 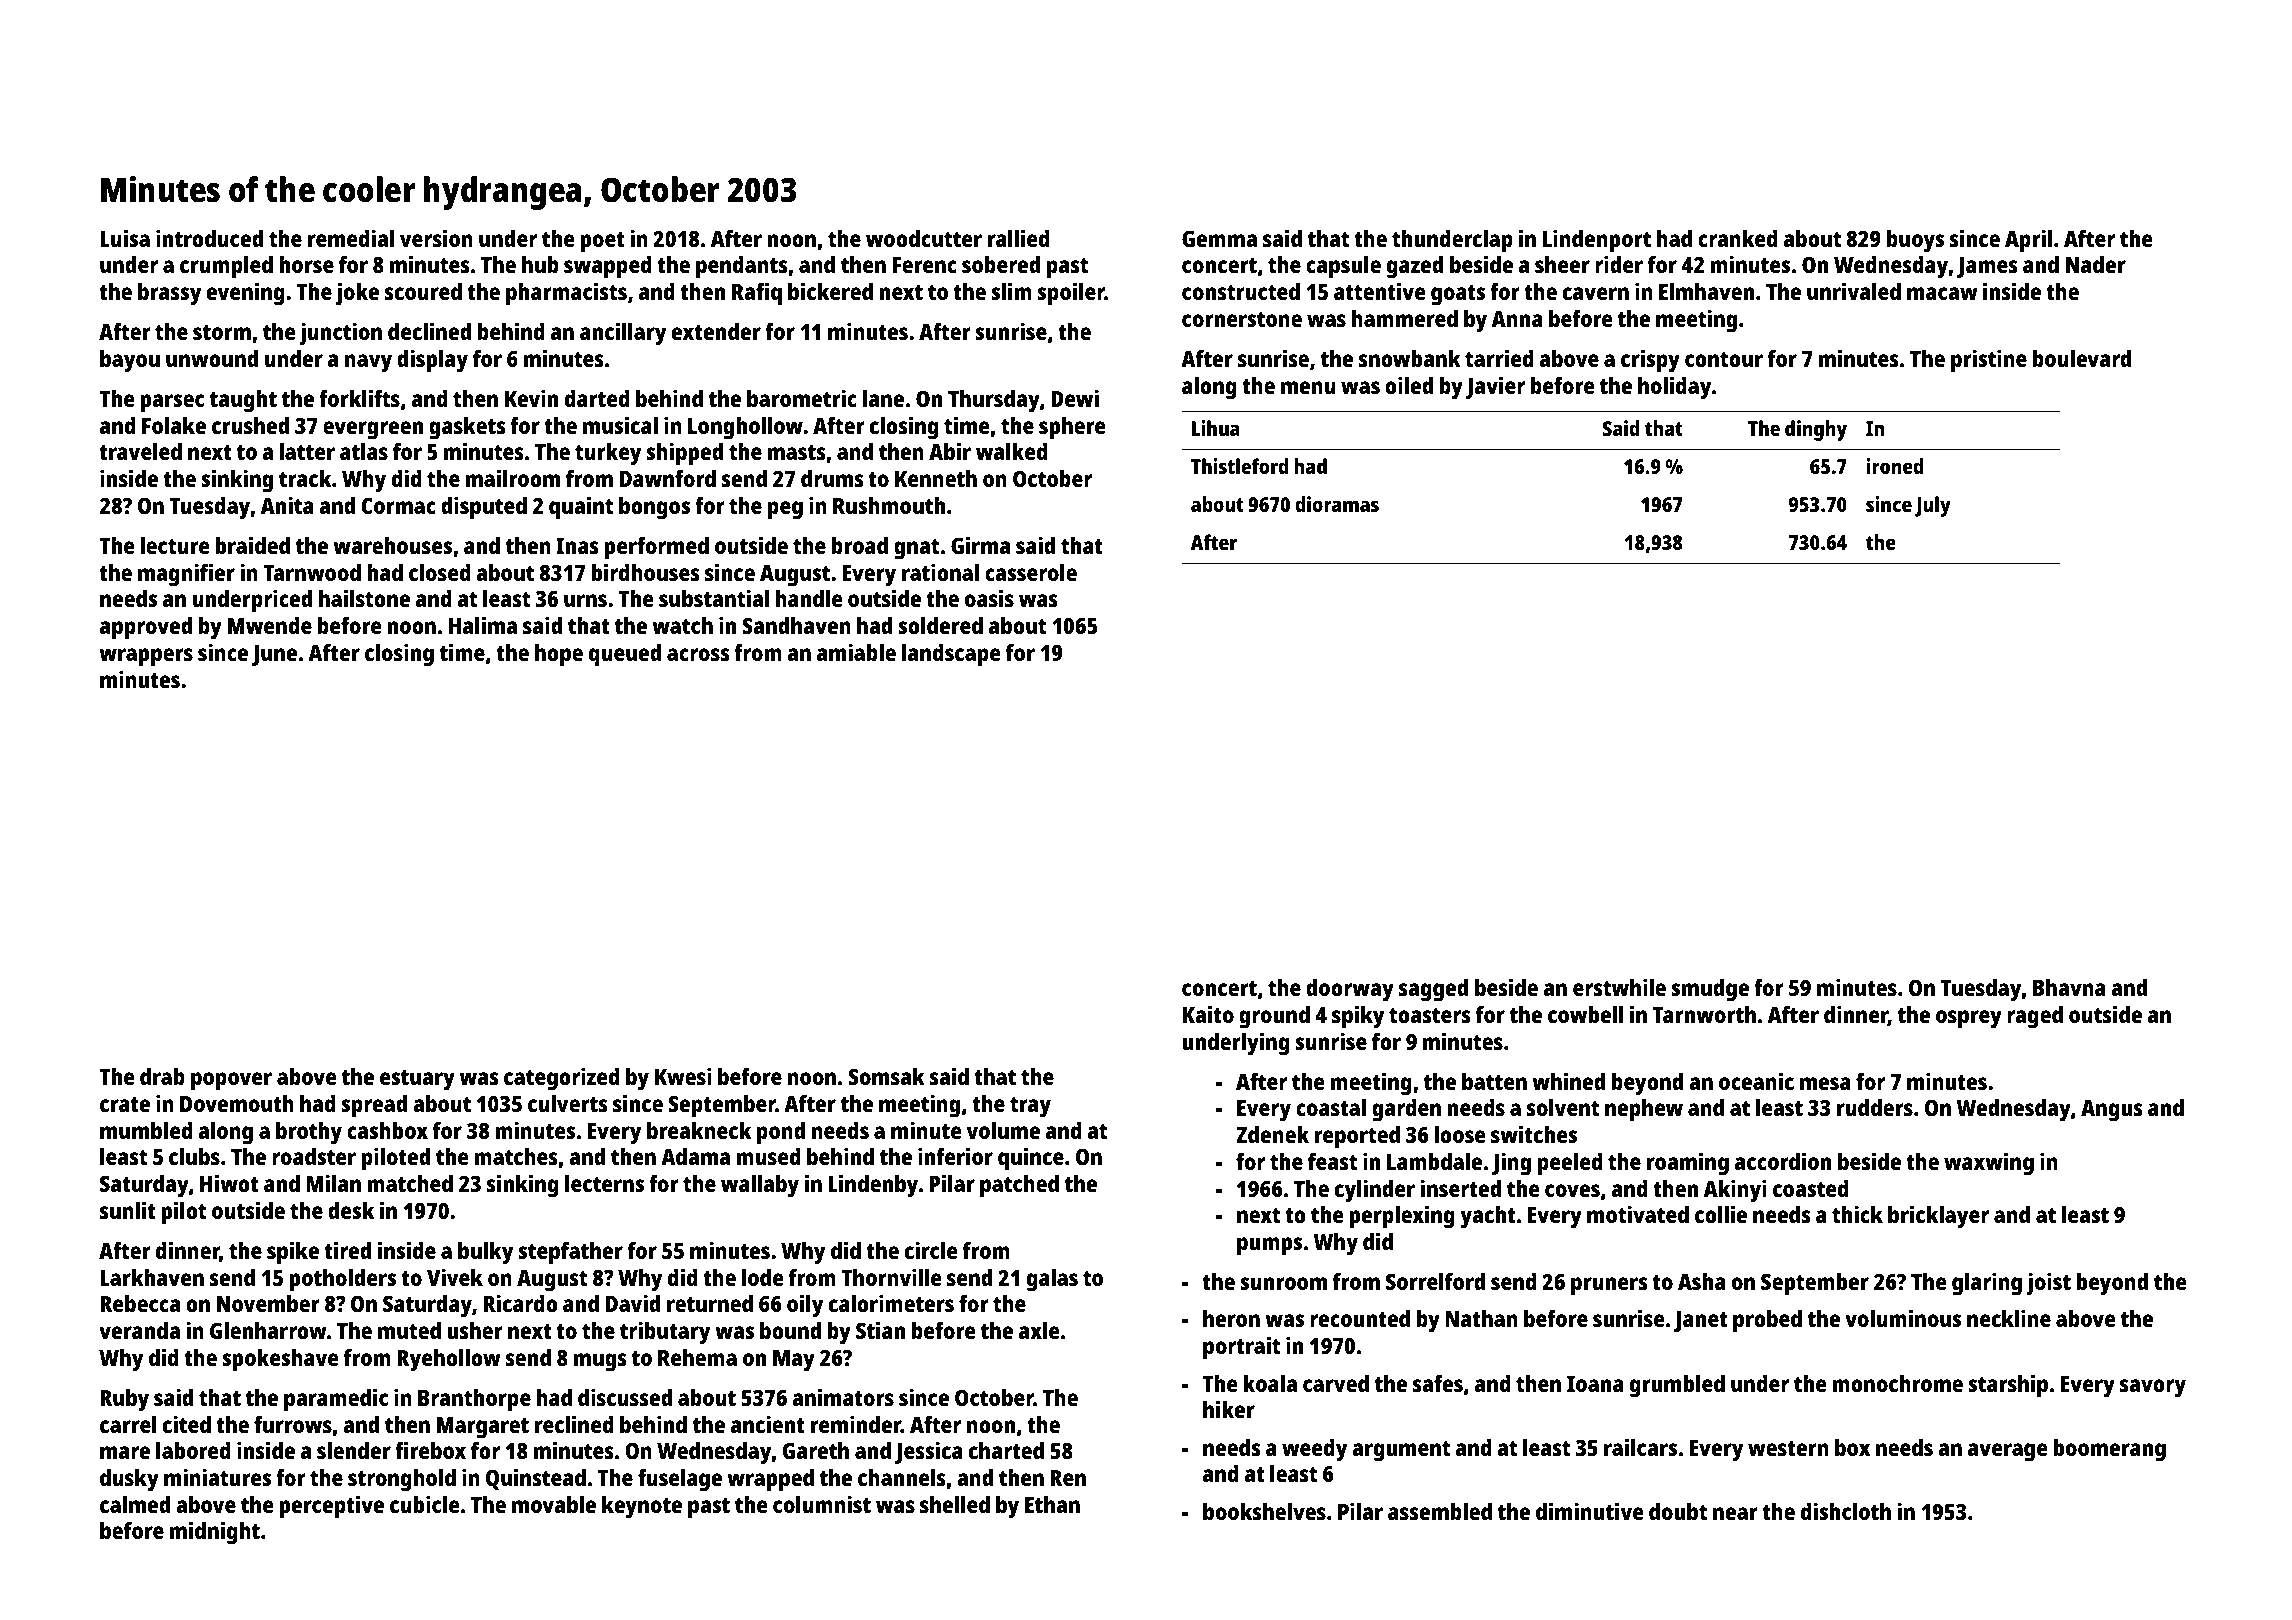 I want to click on mailroom, so click(x=513, y=478).
